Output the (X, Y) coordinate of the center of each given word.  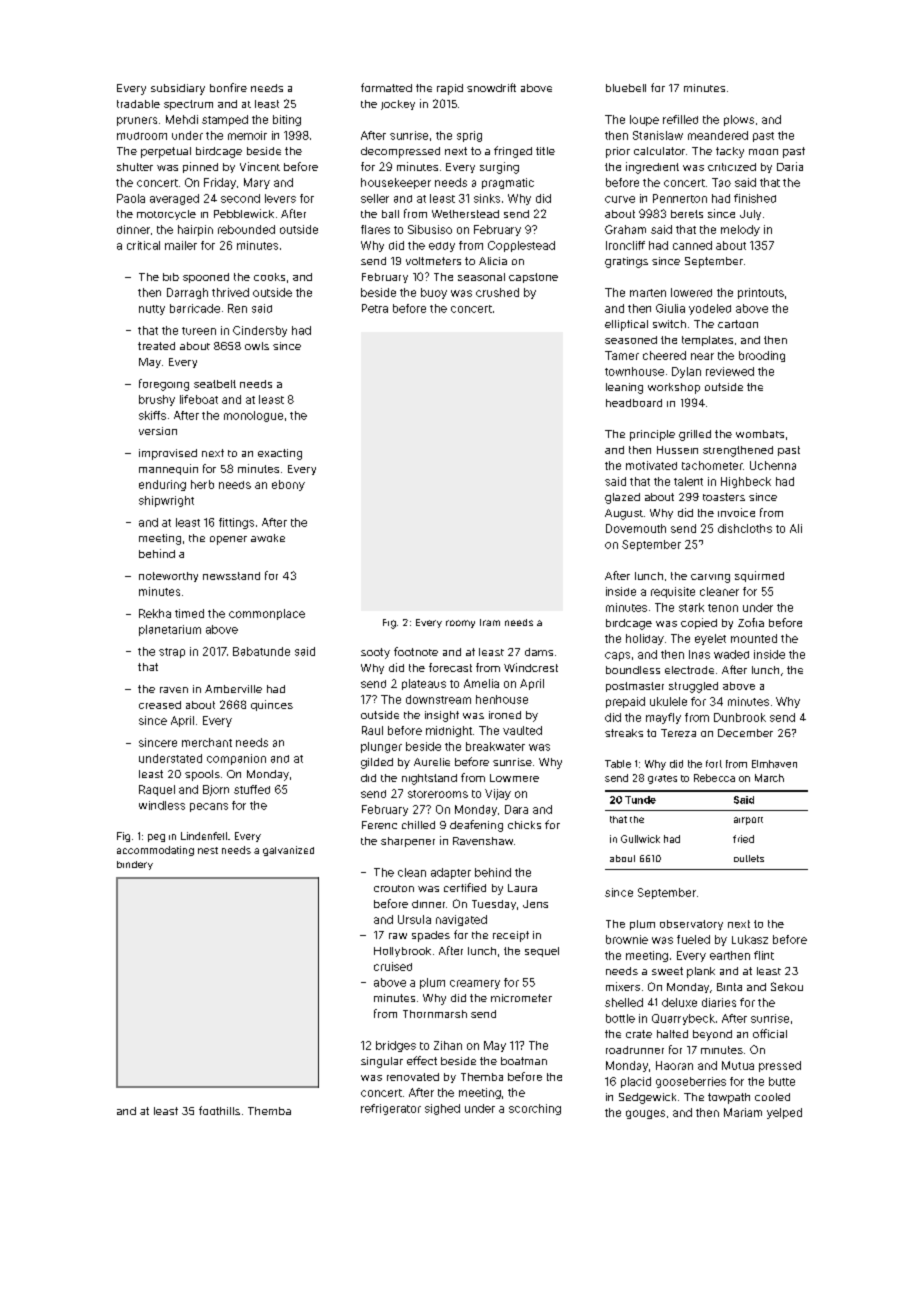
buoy (434, 293)
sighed (442, 1109)
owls (257, 346)
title (545, 151)
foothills (219, 1110)
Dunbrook (740, 717)
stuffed (252, 789)
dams (539, 652)
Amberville (233, 689)
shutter (135, 167)
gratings (626, 262)
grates (662, 779)
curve (620, 199)
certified (465, 887)
